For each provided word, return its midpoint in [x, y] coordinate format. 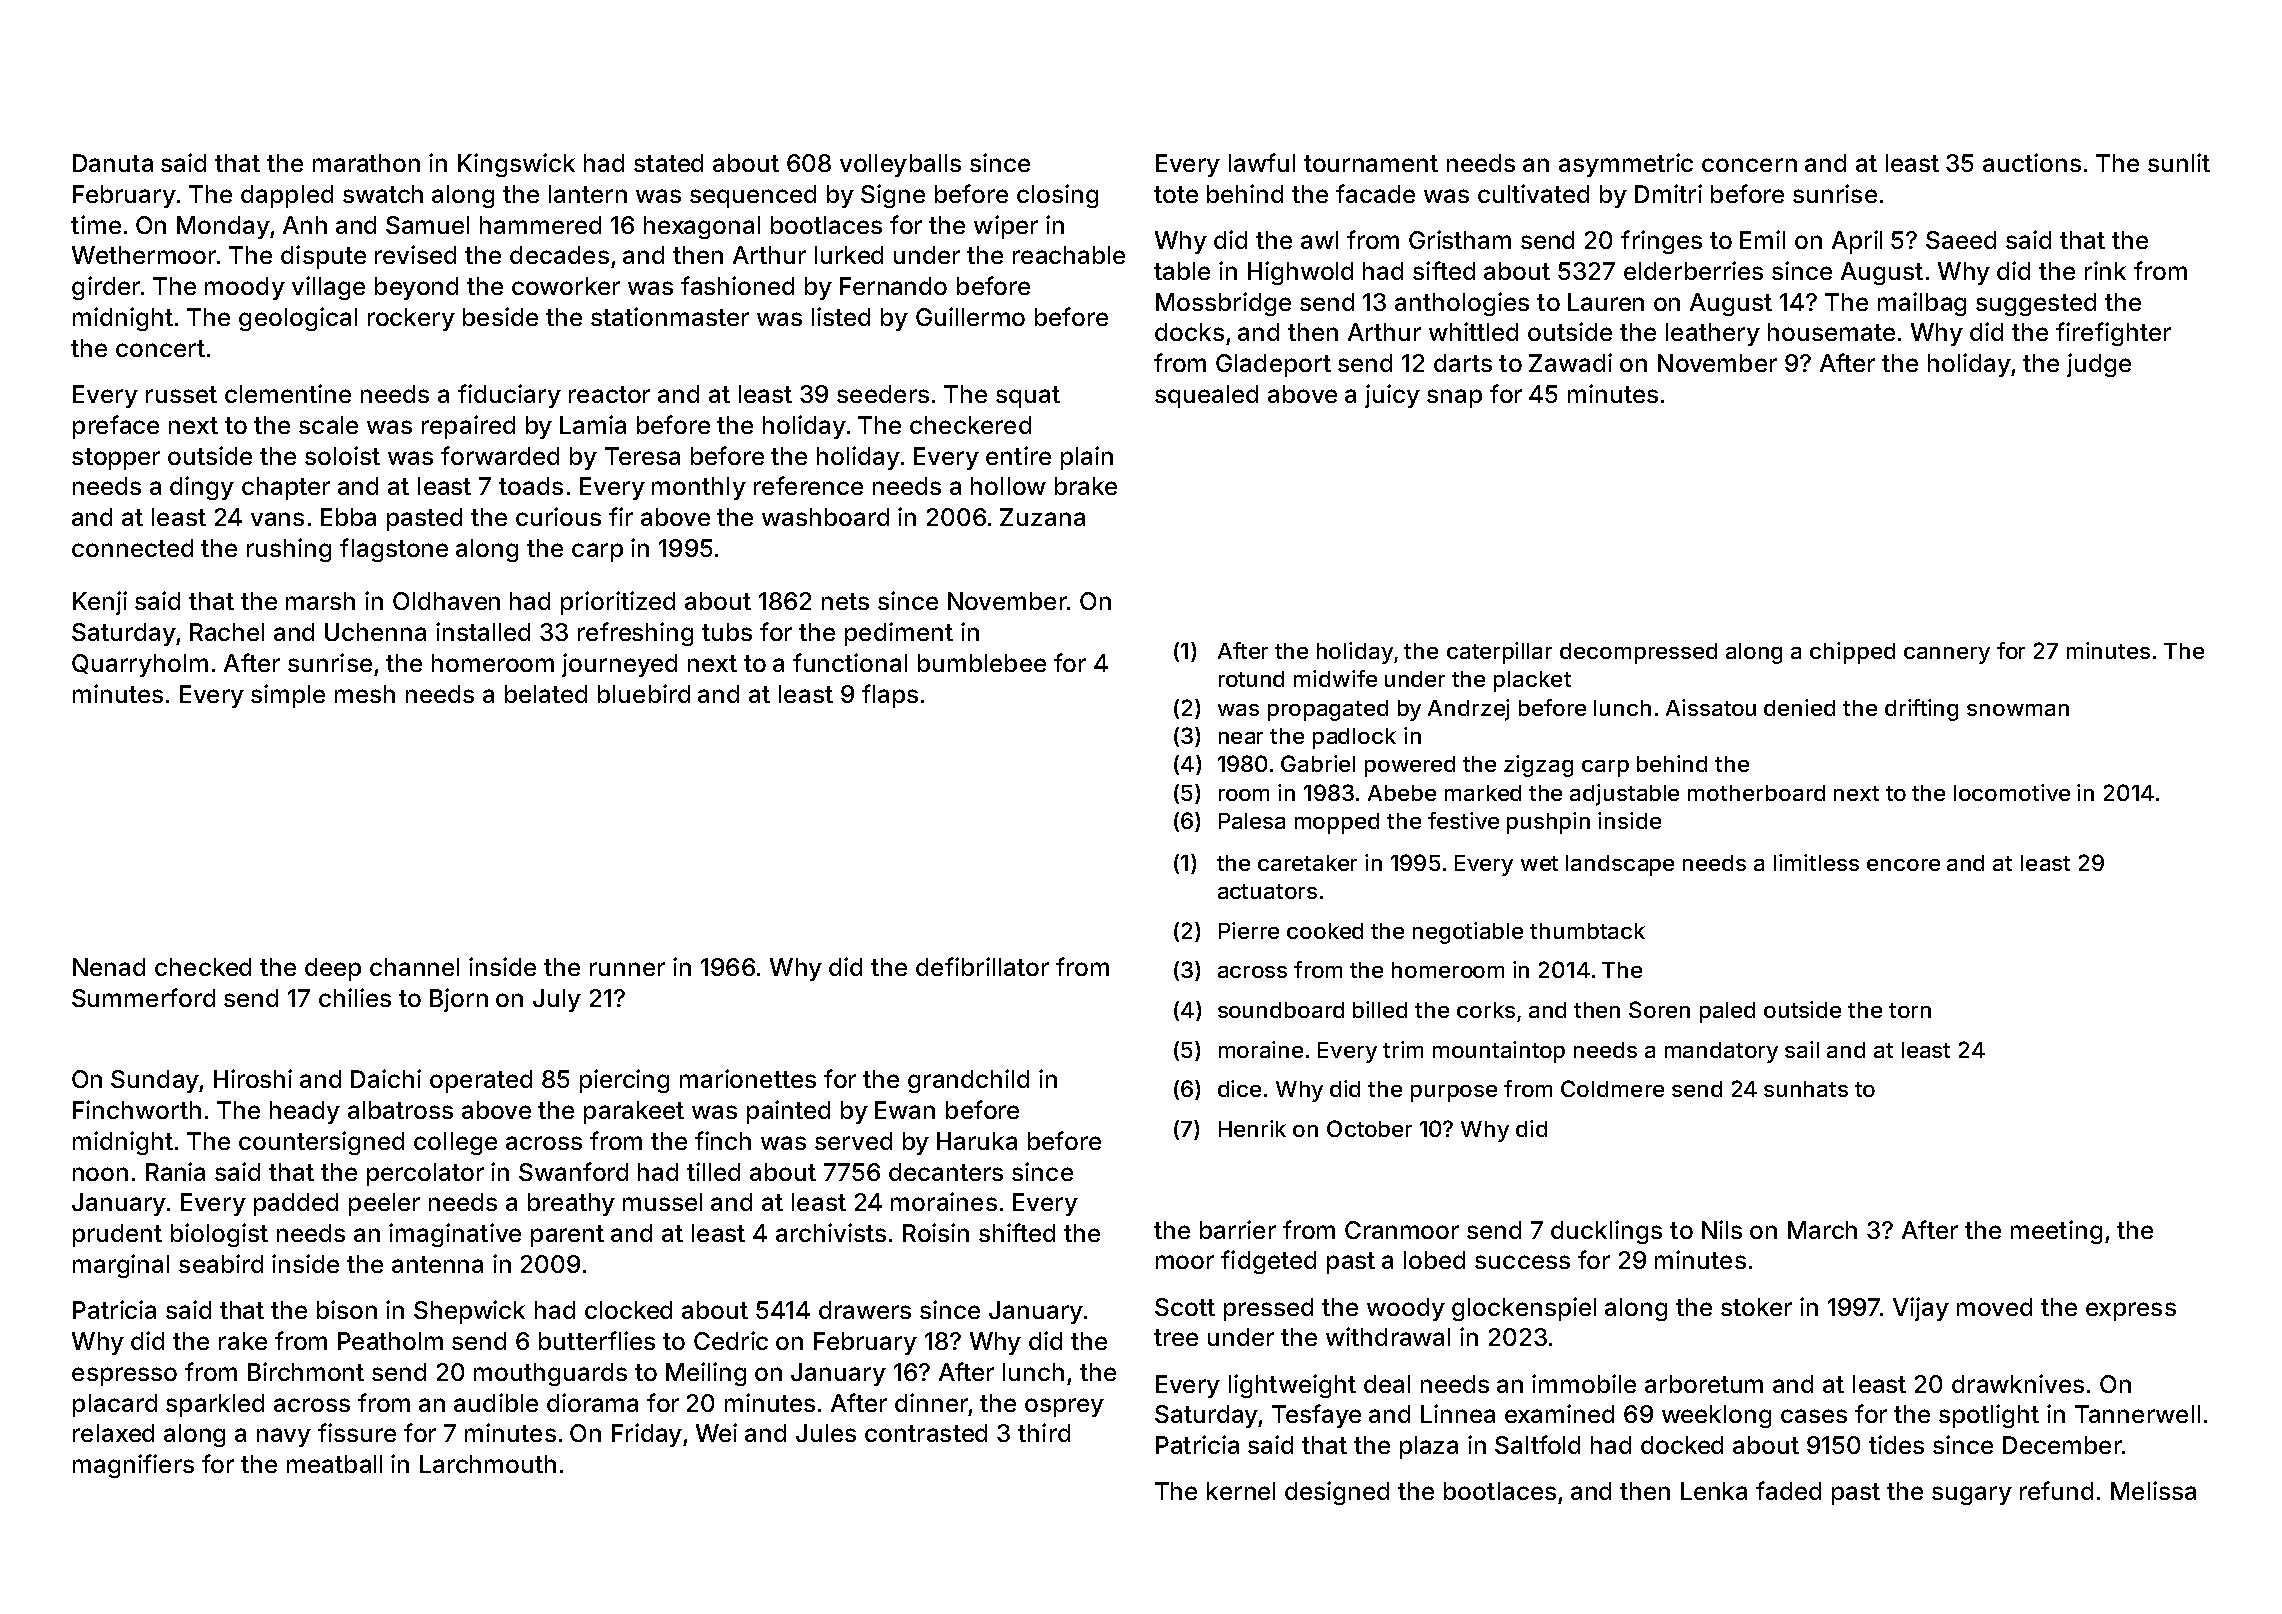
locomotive [2012, 792]
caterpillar [1499, 653]
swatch [383, 194]
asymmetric [1626, 165]
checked [203, 967]
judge [2099, 365]
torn [1910, 1010]
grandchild [968, 1081]
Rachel [227, 632]
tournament [1371, 163]
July [557, 1000]
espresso [124, 1376]
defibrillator [982, 966]
